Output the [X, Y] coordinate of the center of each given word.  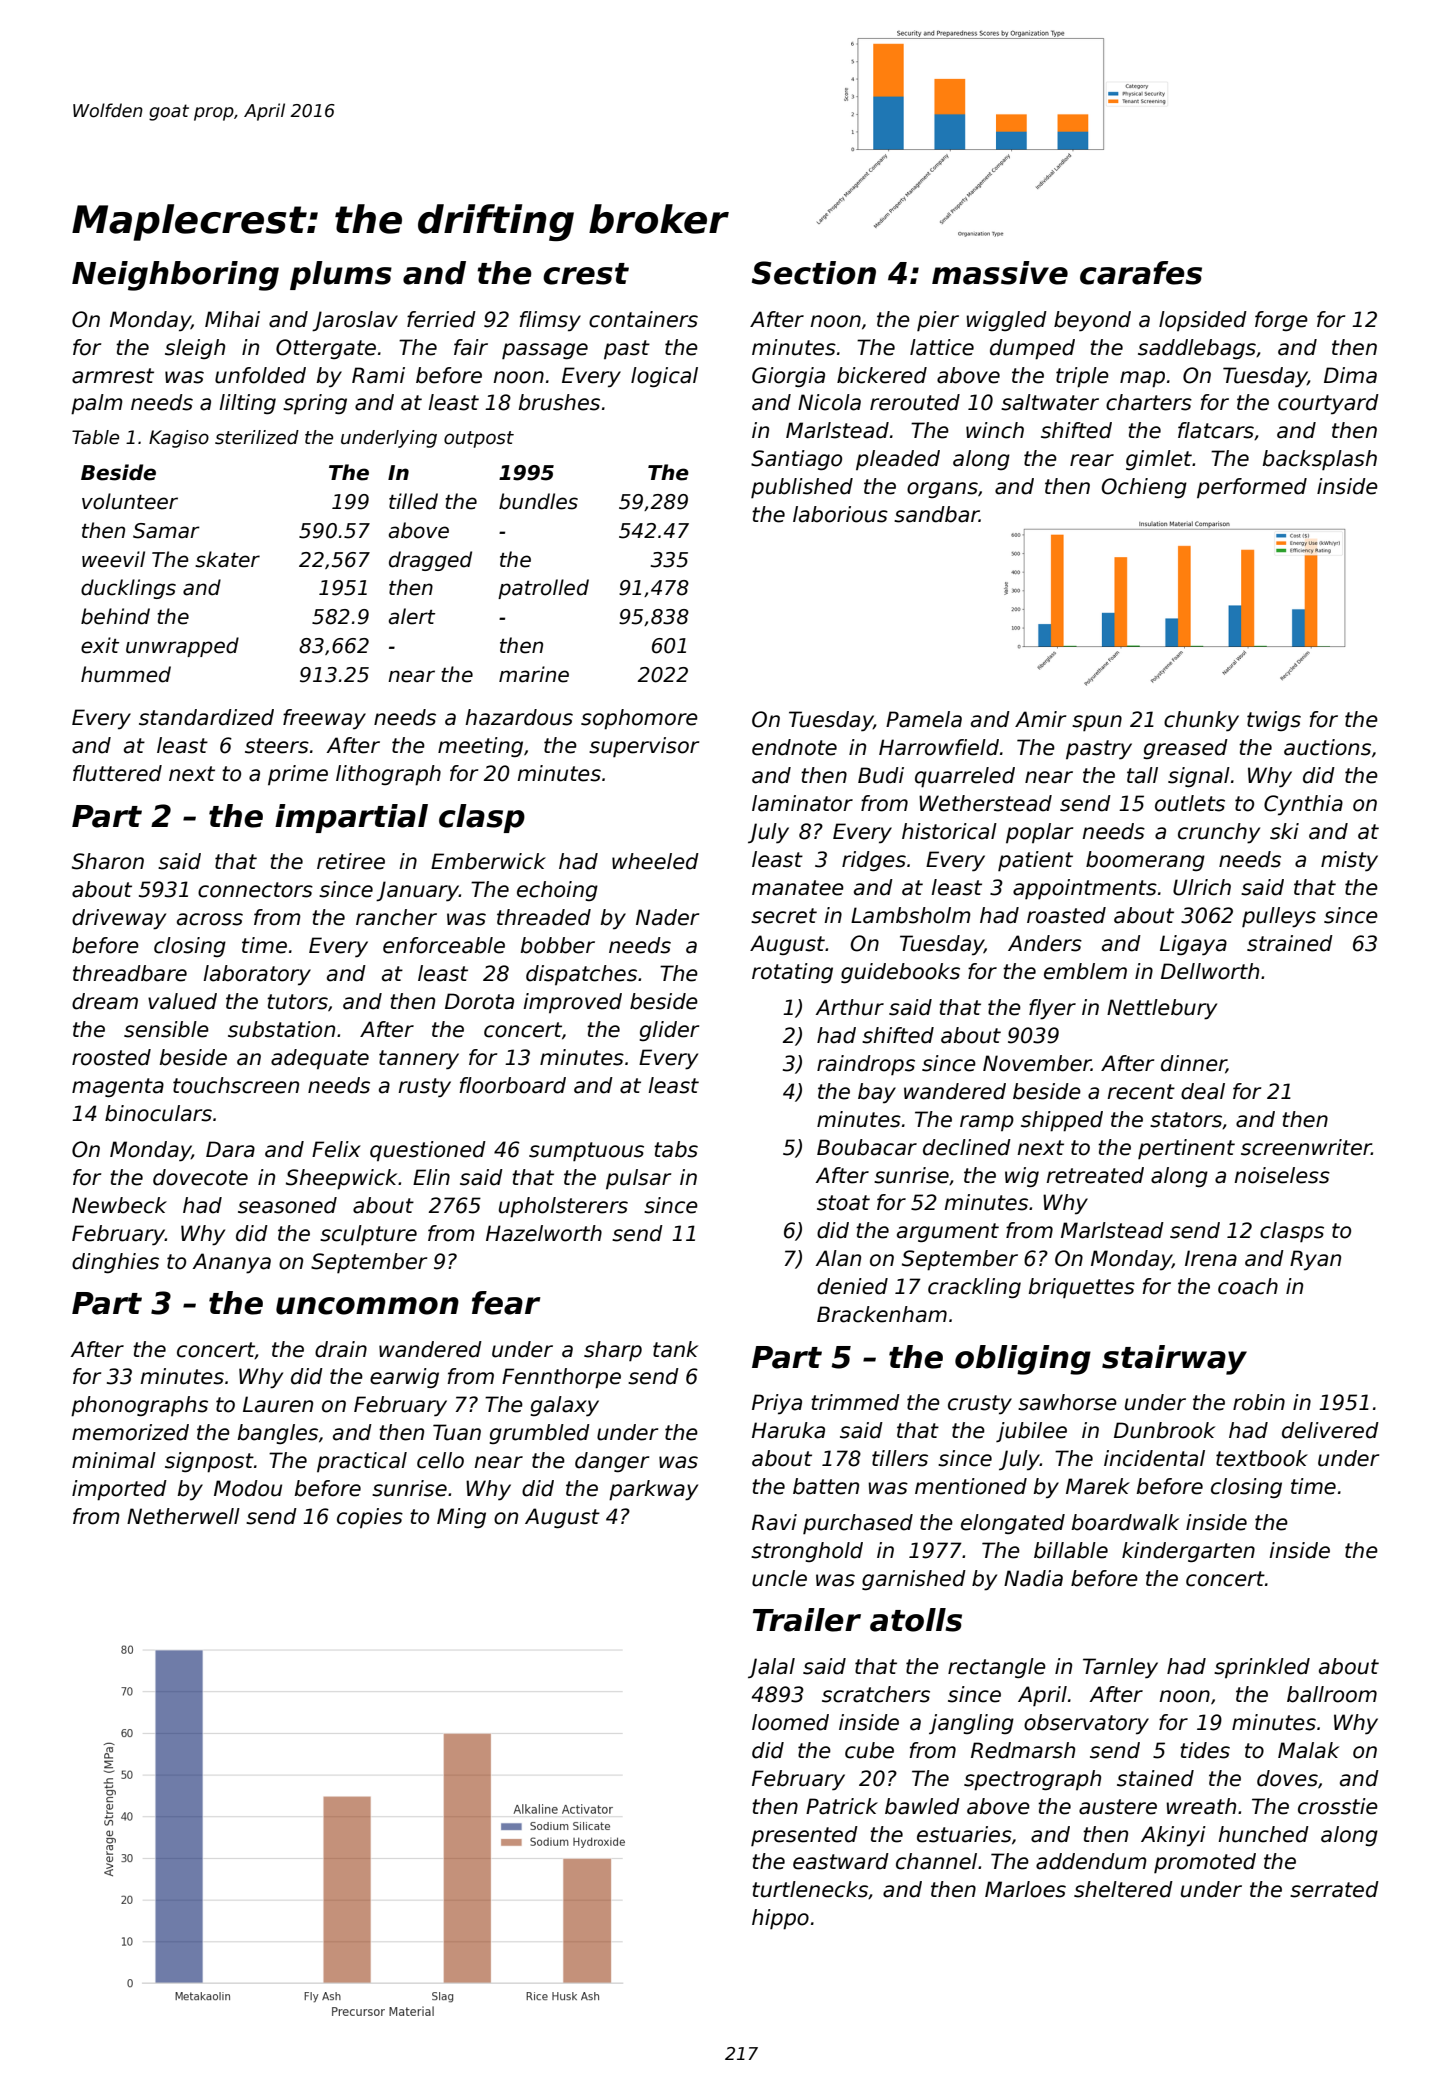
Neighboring [175, 276]
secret [784, 916]
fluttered [117, 773]
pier [938, 321]
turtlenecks [810, 1889]
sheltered [1123, 1889]
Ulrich [1202, 887]
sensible [166, 1029]
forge [1281, 321]
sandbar [936, 514]
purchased [858, 1524]
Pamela [924, 719]
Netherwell [183, 1516]
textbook [1262, 1458]
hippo [780, 1919]
